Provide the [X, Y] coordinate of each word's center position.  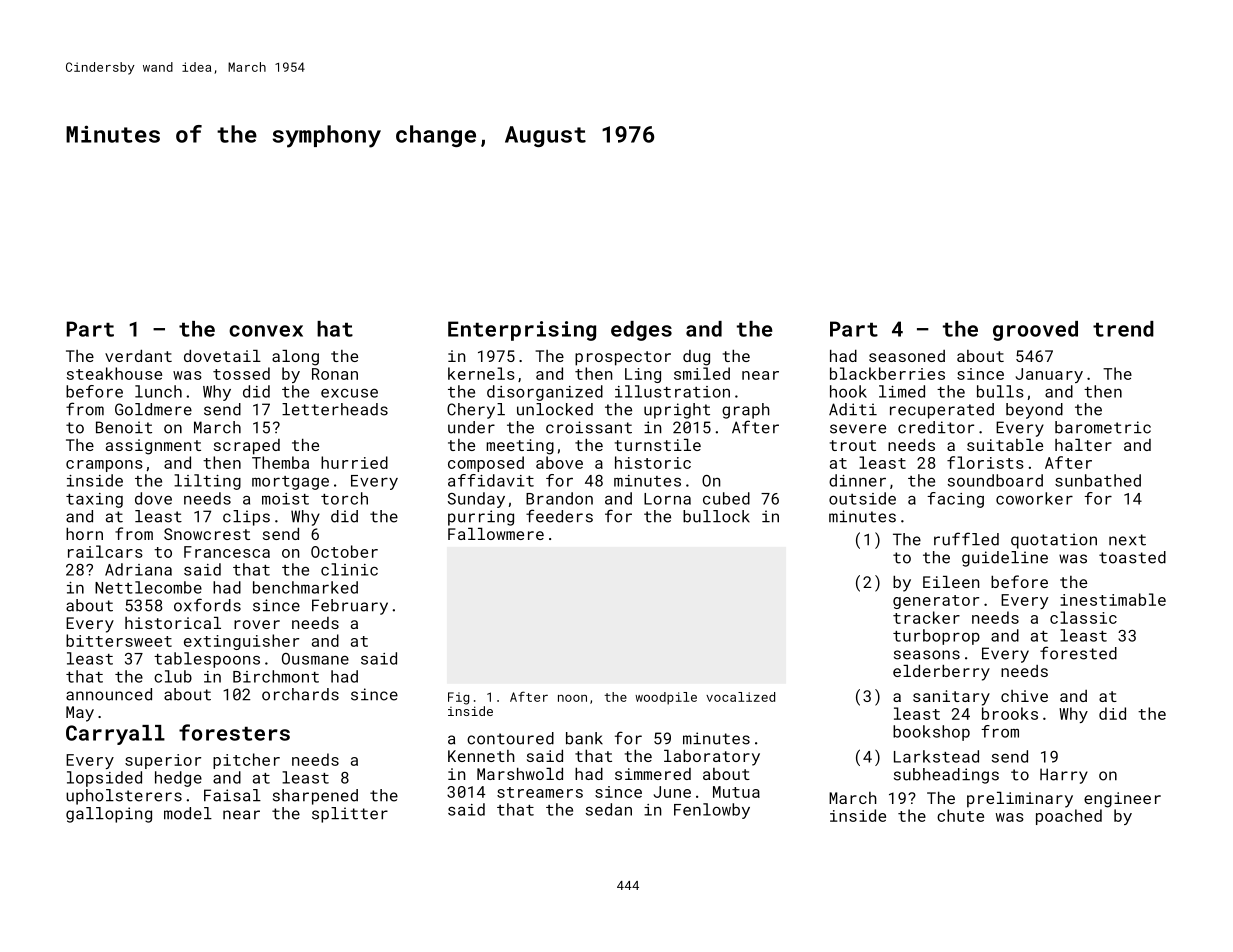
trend [1123, 329]
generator [936, 602]
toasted [1132, 557]
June [672, 792]
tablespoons [207, 660]
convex [266, 331]
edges [641, 331]
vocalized [740, 697]
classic [1083, 617]
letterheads [335, 409]
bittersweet [119, 640]
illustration [672, 391]
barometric [1103, 427]
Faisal [232, 795]
